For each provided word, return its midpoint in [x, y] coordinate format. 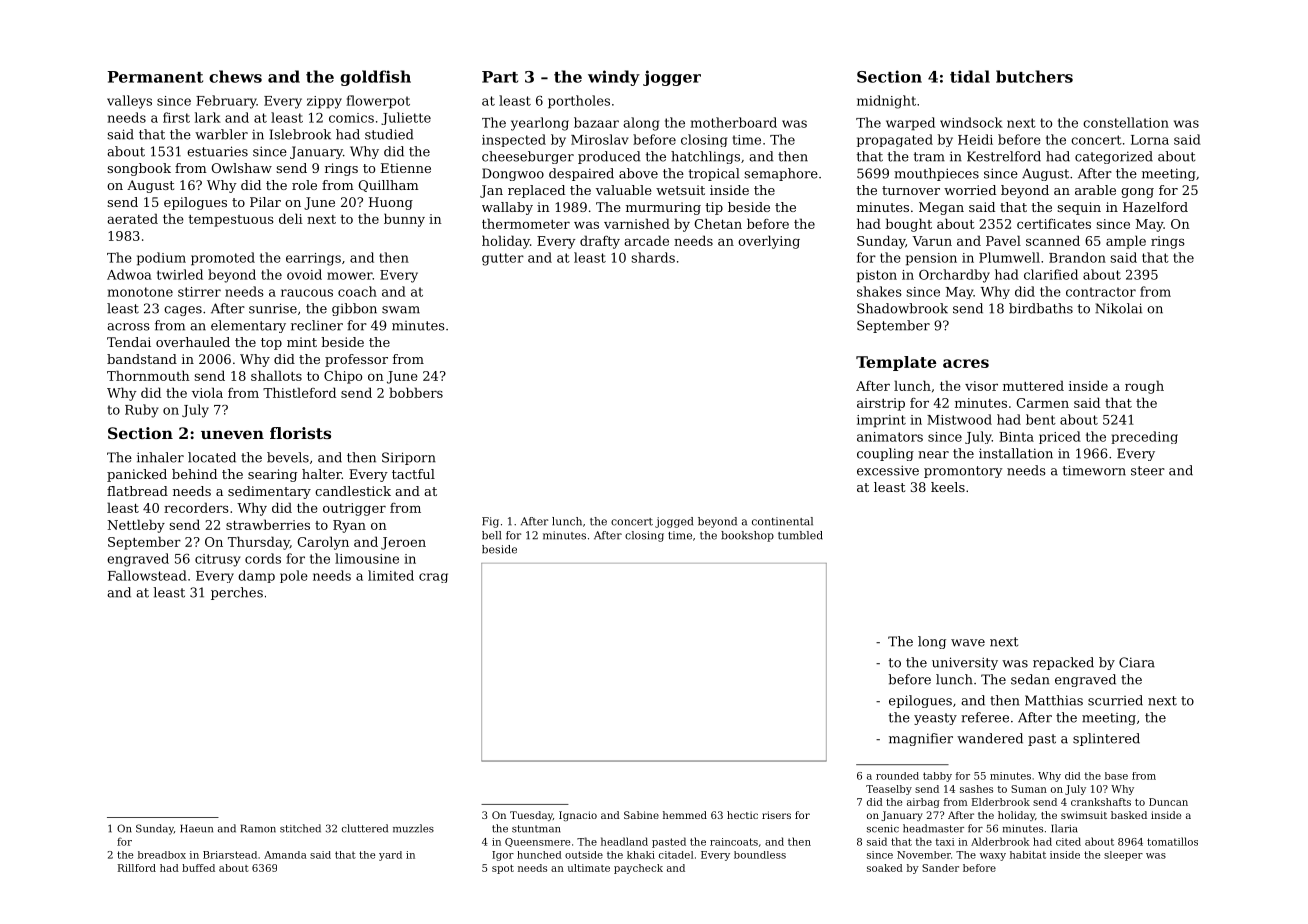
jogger [672, 78]
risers [776, 815]
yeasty [935, 719]
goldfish [375, 78]
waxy [993, 857]
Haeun [196, 828]
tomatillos [1172, 841]
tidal [970, 76]
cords [263, 558]
